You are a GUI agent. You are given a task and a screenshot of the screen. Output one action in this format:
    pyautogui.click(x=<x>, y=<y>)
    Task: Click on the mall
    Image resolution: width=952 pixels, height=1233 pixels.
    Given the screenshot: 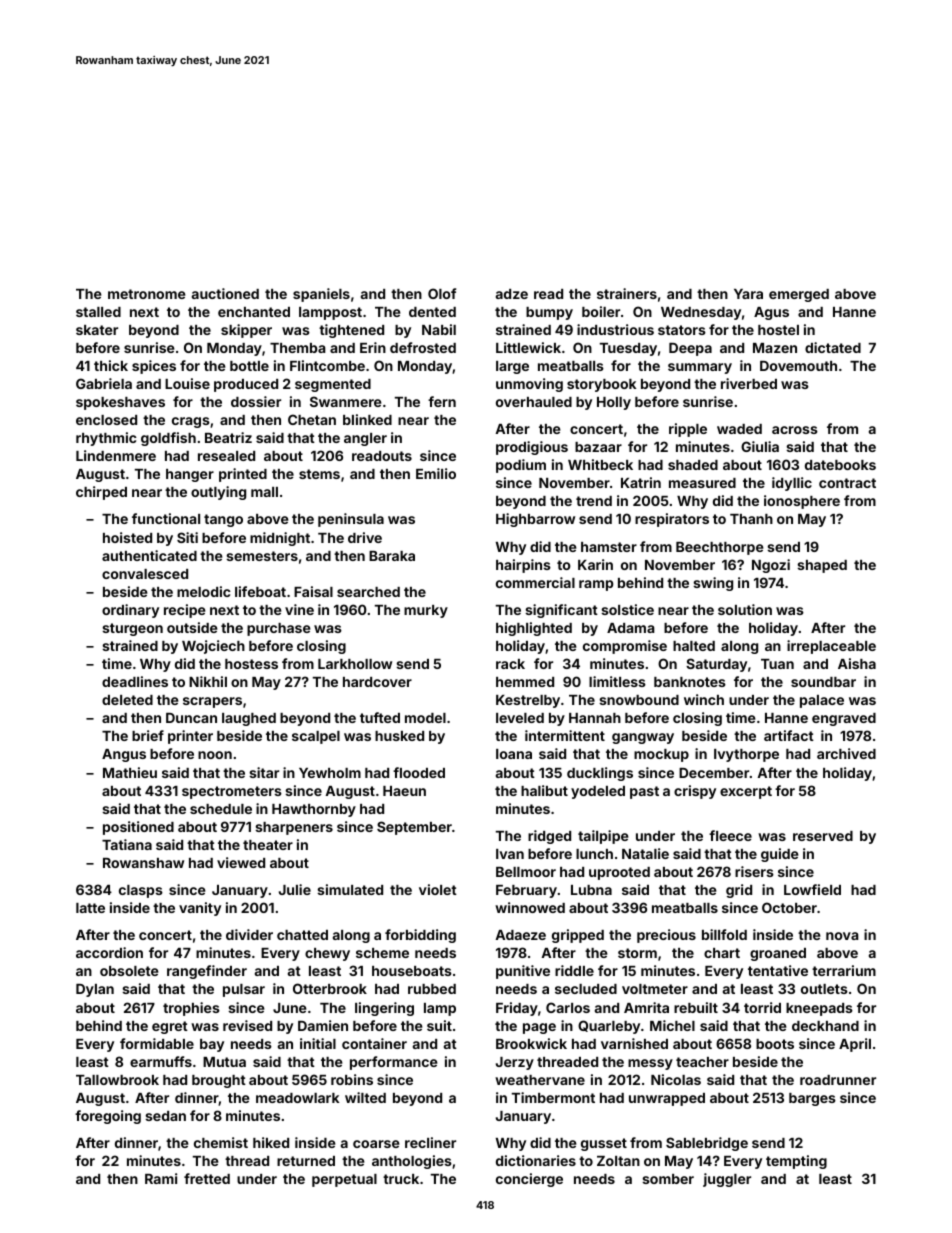 What is the action you would take?
    pyautogui.click(x=264, y=492)
